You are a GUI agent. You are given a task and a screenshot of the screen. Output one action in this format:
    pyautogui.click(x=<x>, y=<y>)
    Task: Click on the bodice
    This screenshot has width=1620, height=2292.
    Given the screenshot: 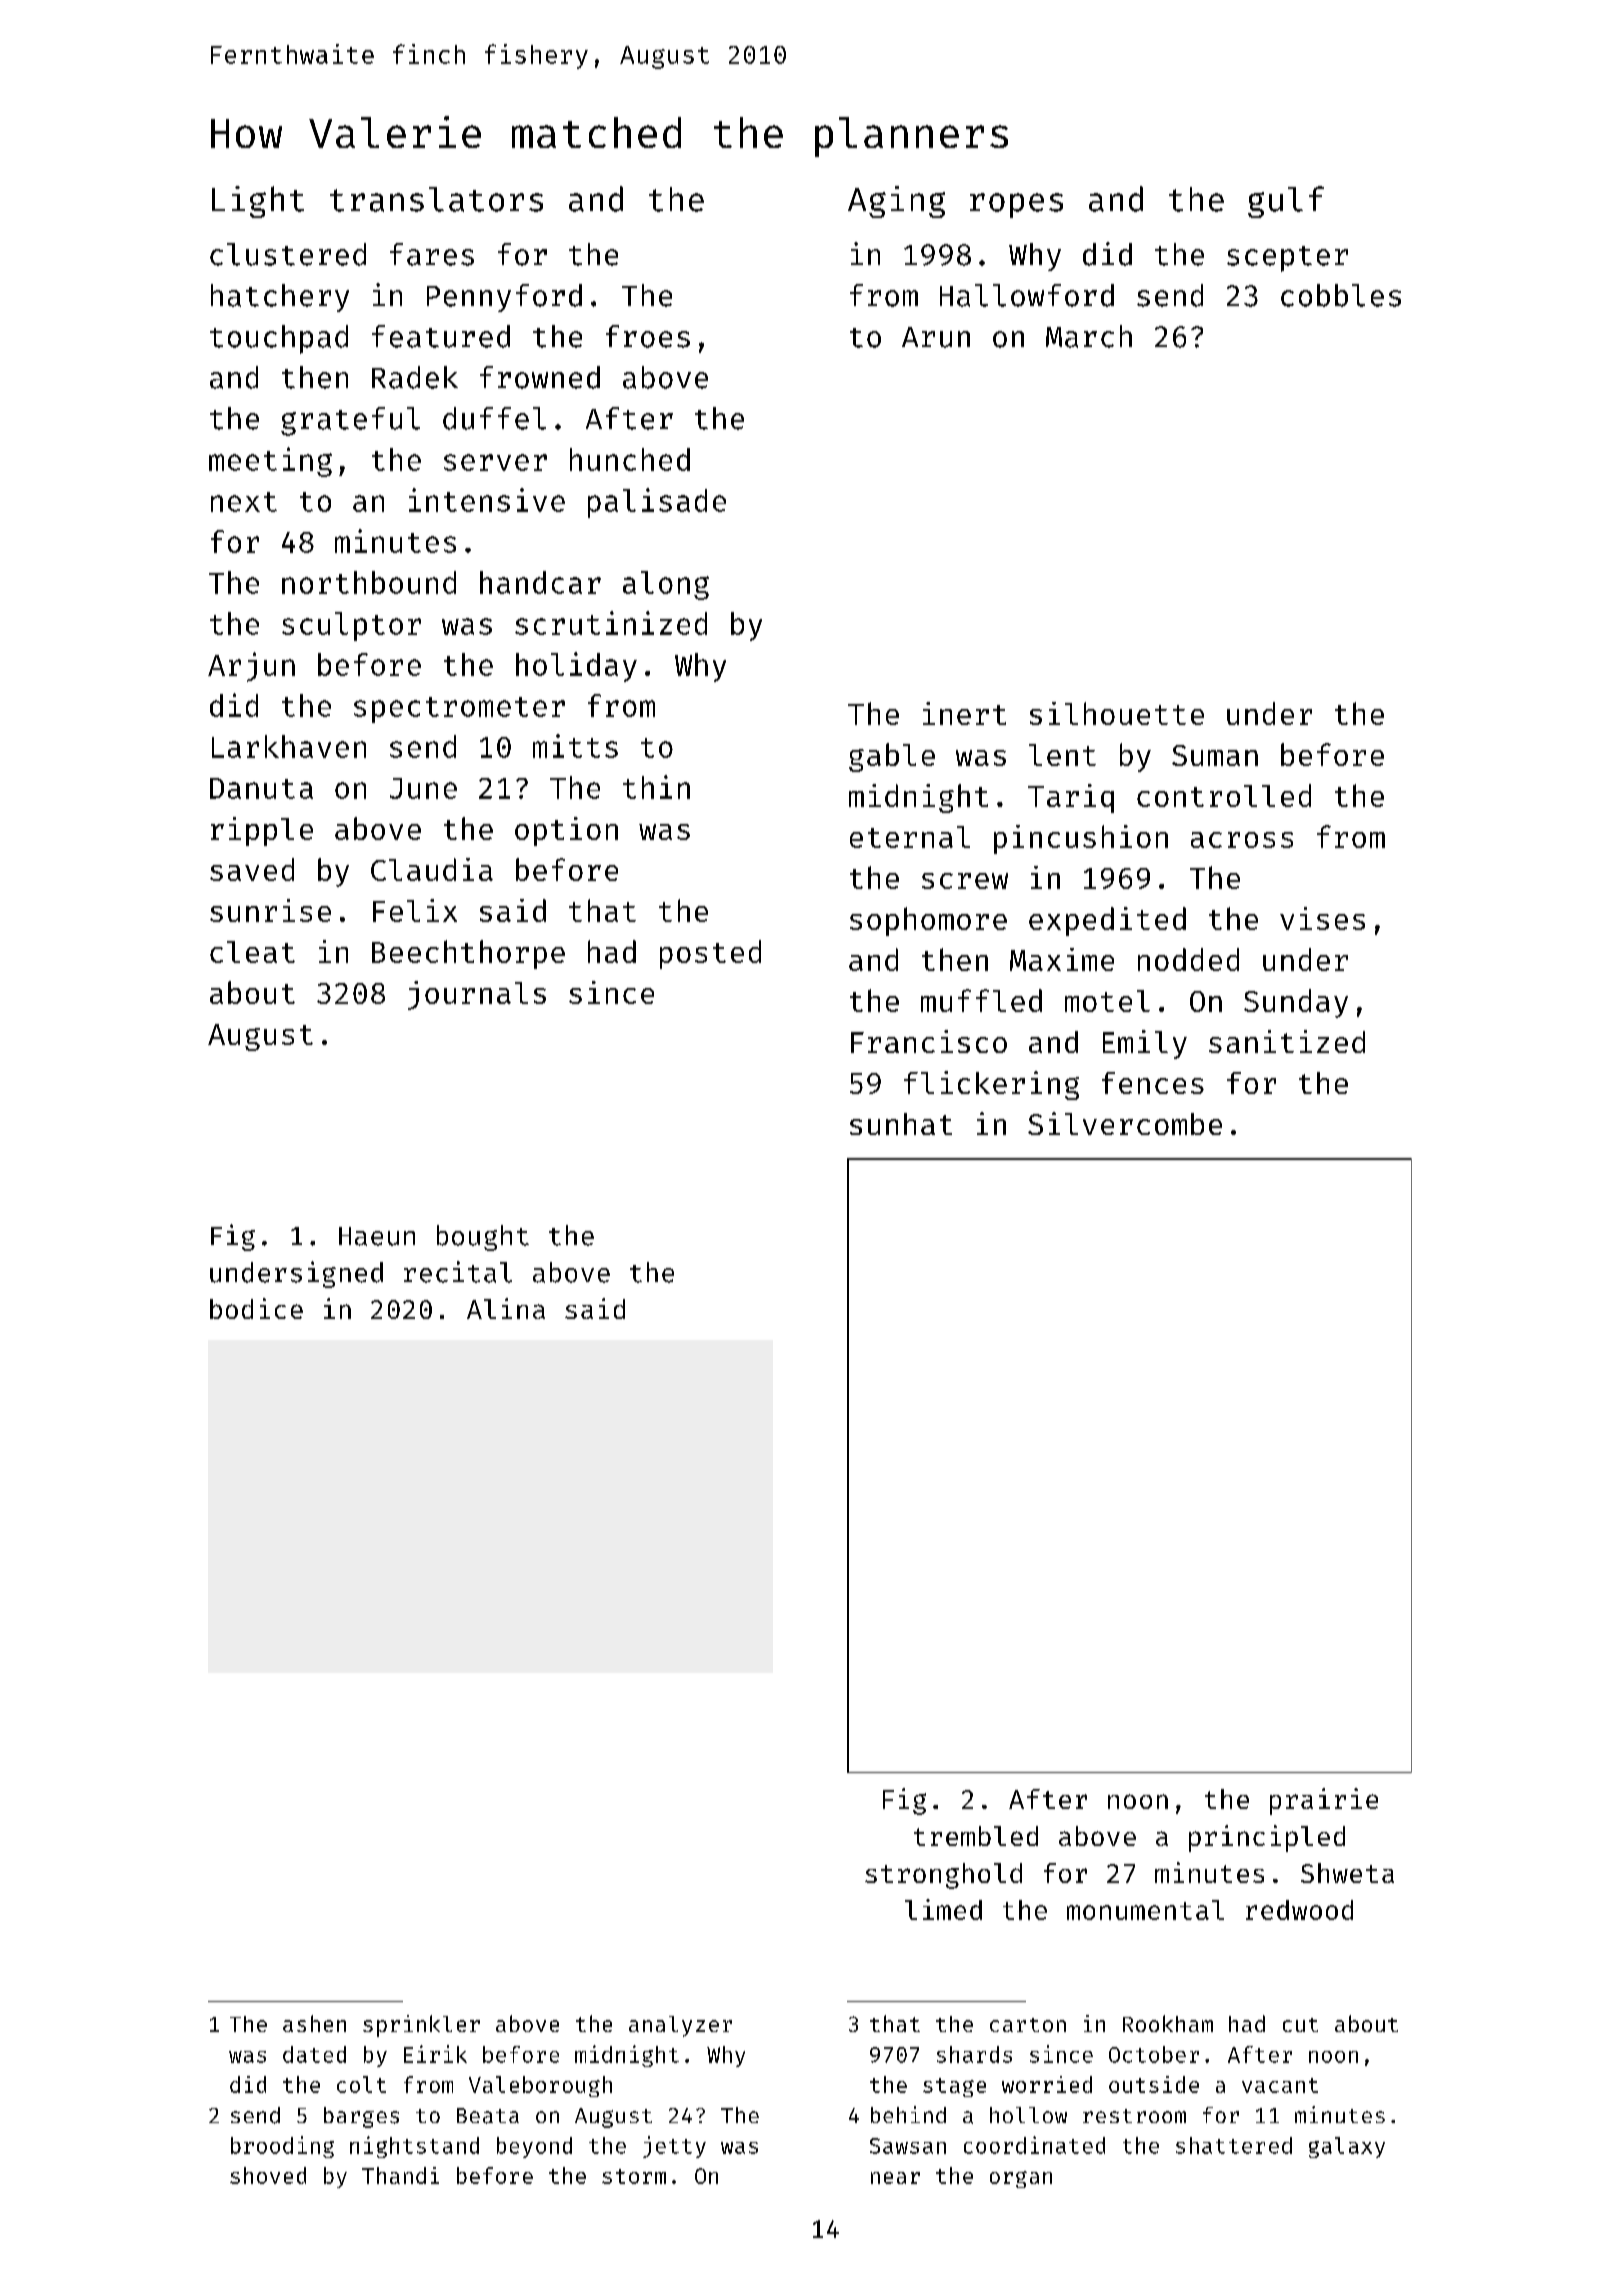 What is the action you would take?
    pyautogui.click(x=256, y=1308)
